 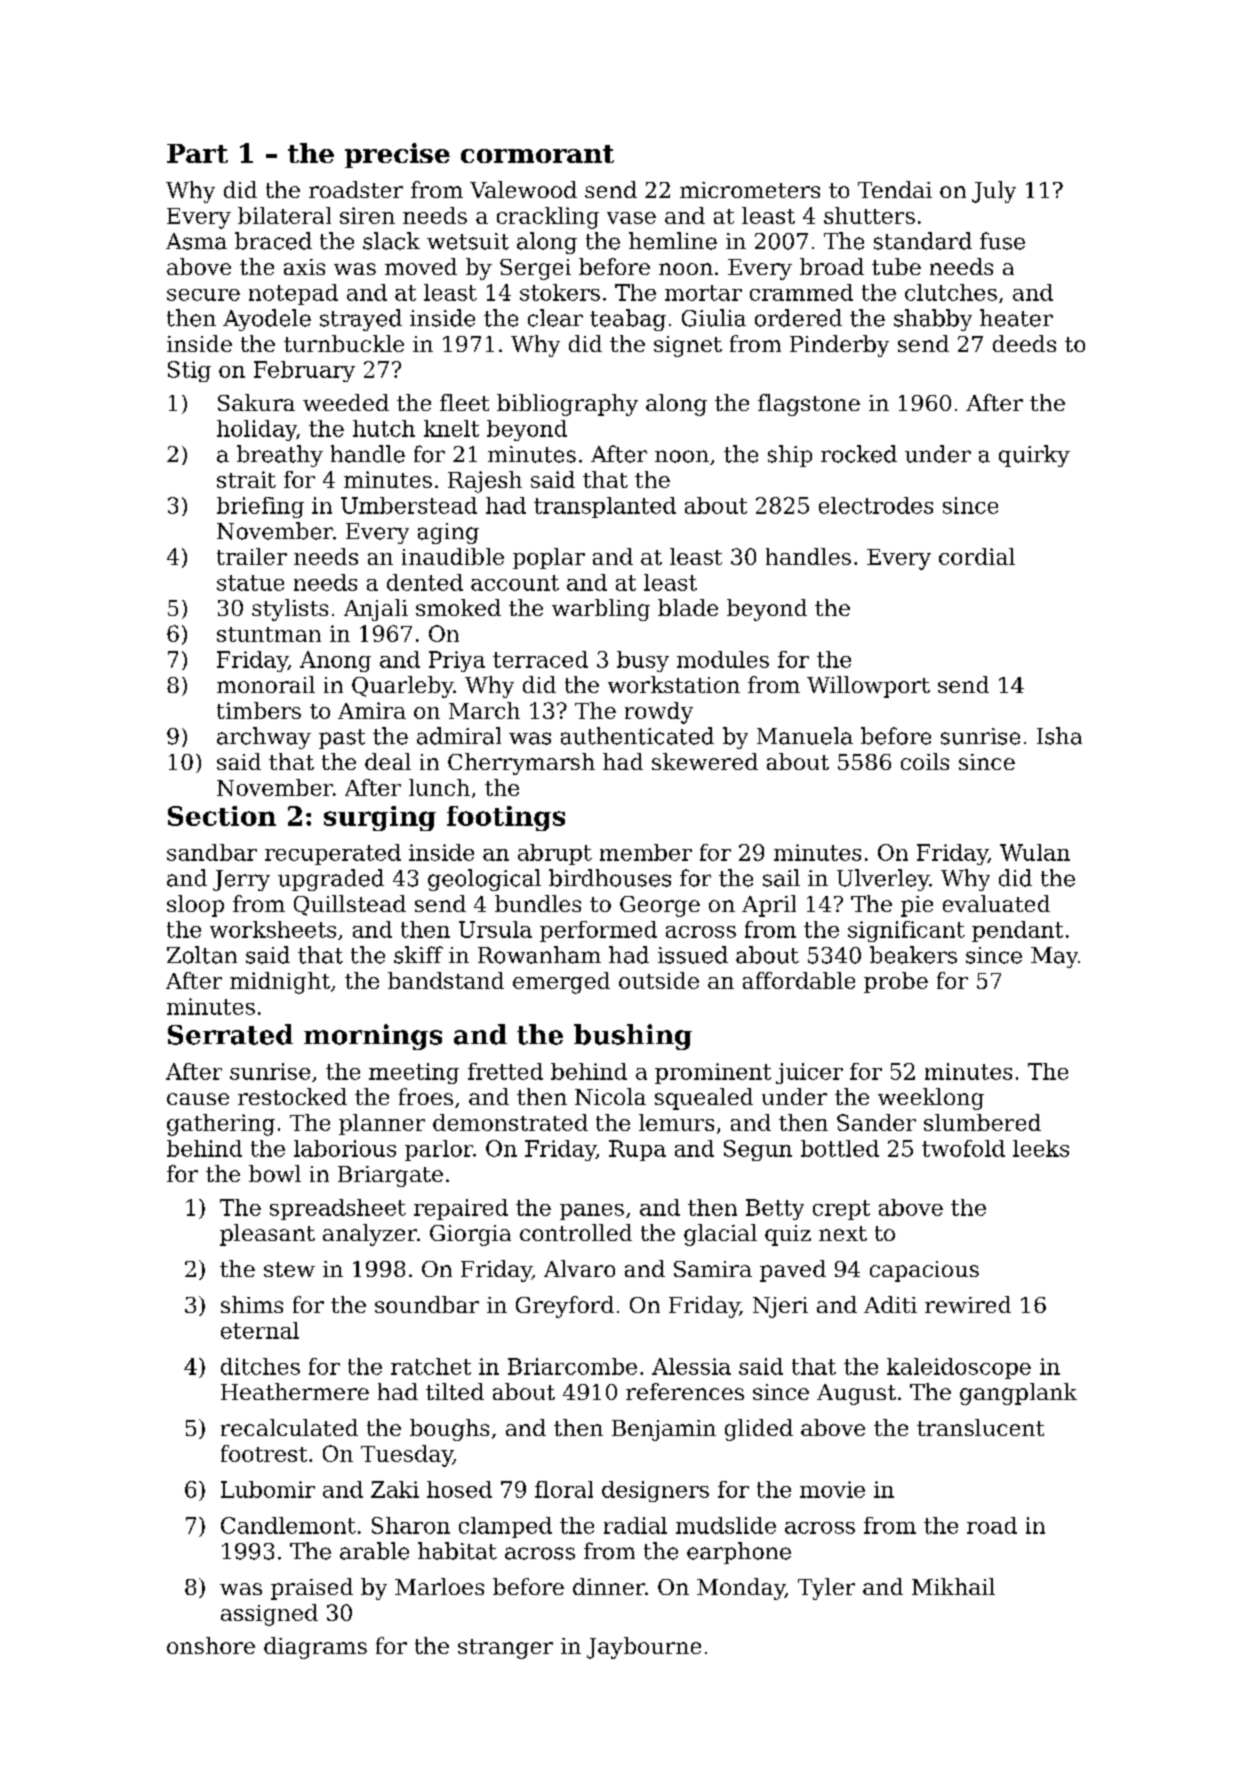 What do you see at coordinates (1016, 318) in the page?
I see `heater` at bounding box center [1016, 318].
